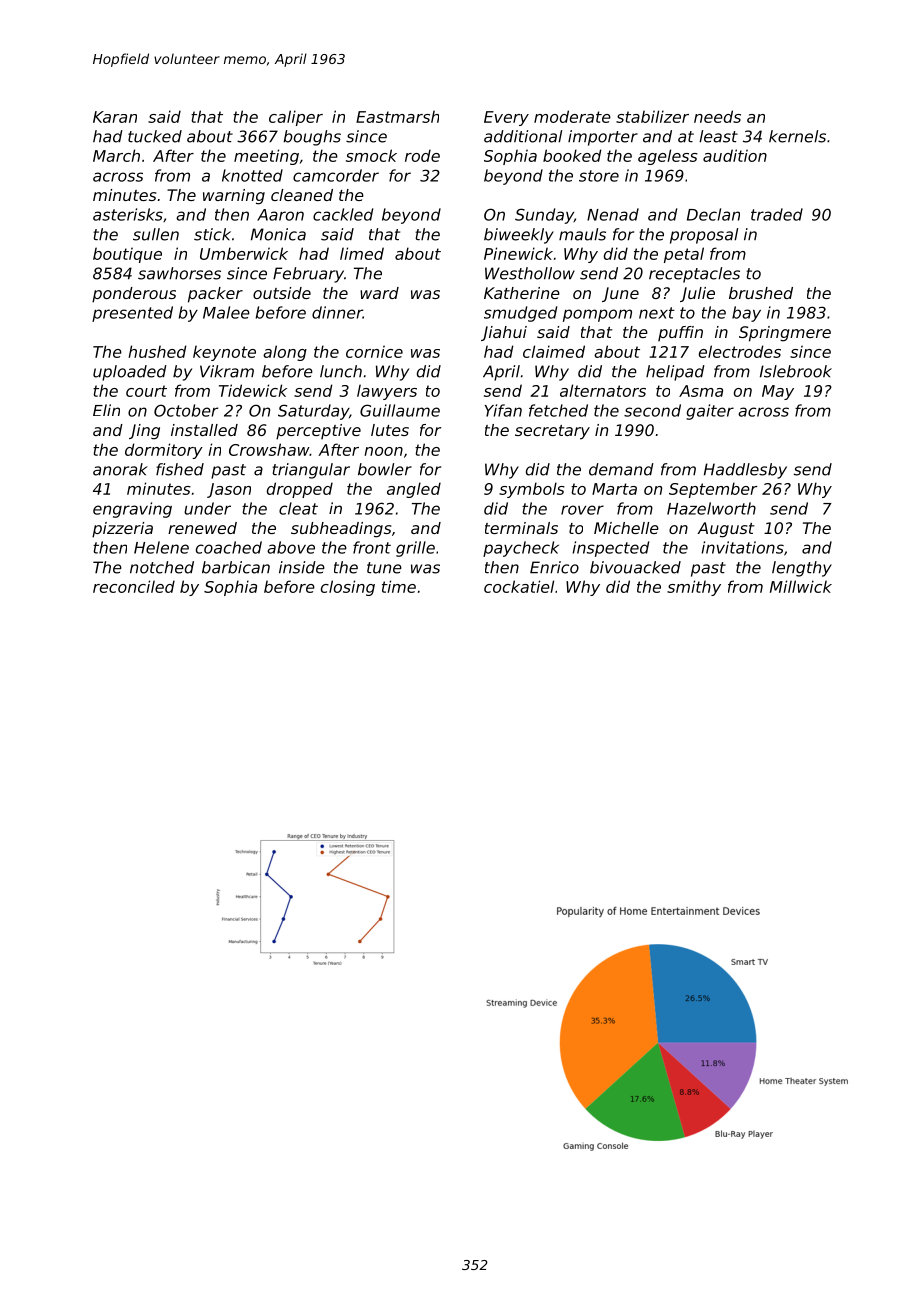 This screenshot has width=924, height=1308. I want to click on boutique, so click(127, 255).
